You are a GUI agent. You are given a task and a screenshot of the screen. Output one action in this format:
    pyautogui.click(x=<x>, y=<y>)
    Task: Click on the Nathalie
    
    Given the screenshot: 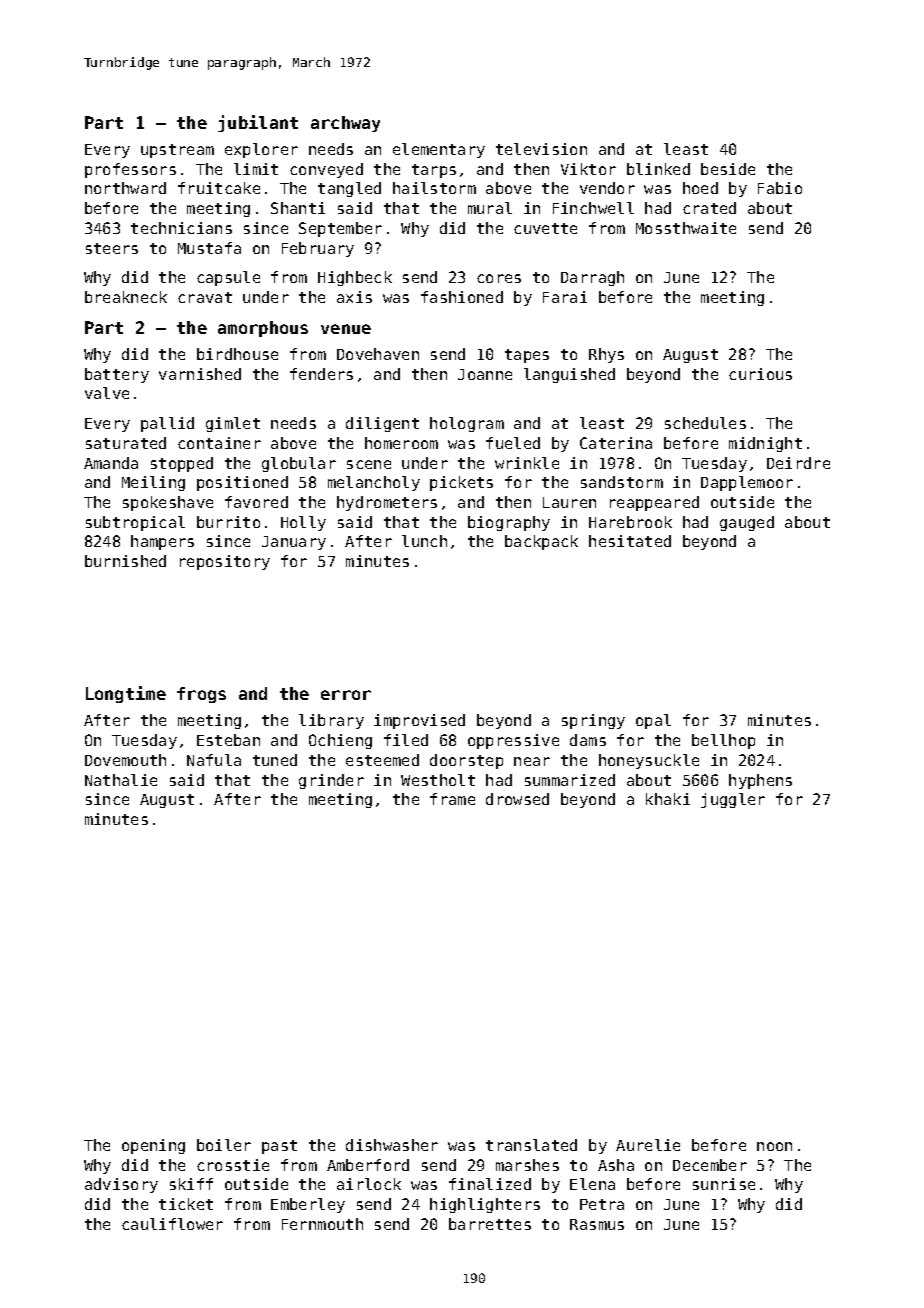 What is the action you would take?
    pyautogui.click(x=121, y=780)
